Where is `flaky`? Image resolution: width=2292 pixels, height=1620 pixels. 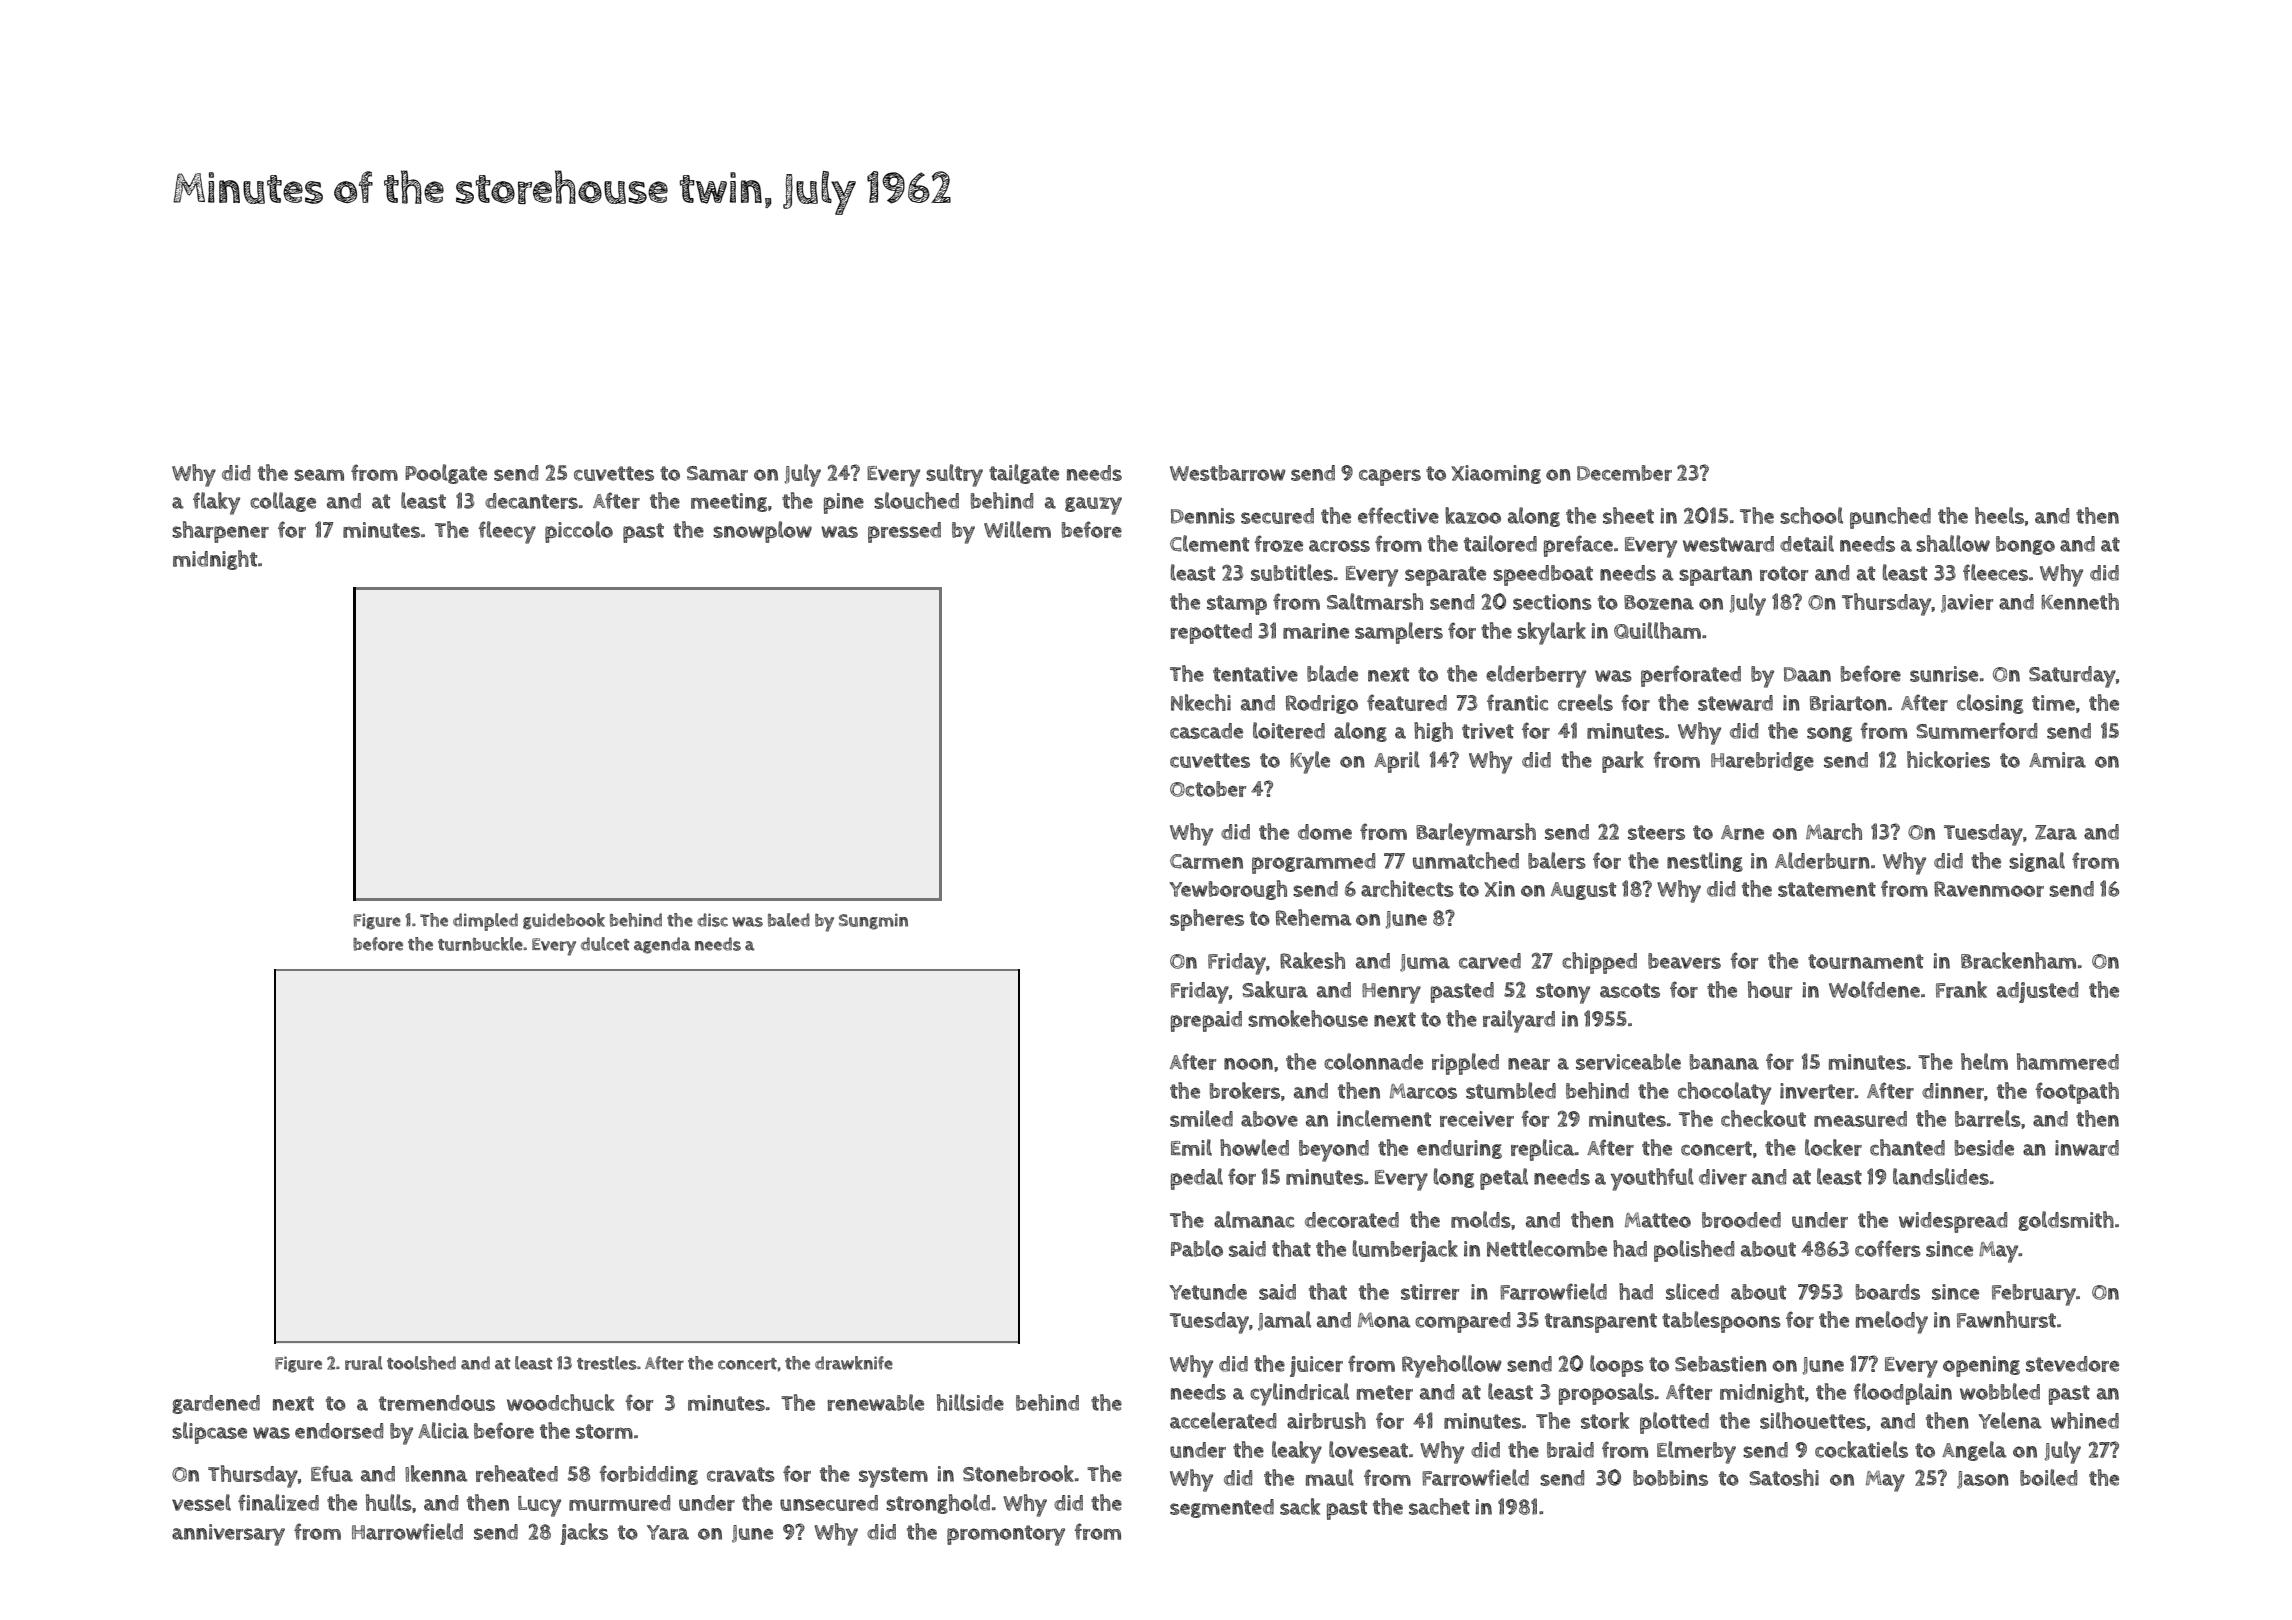 flaky is located at coordinates (216, 503).
